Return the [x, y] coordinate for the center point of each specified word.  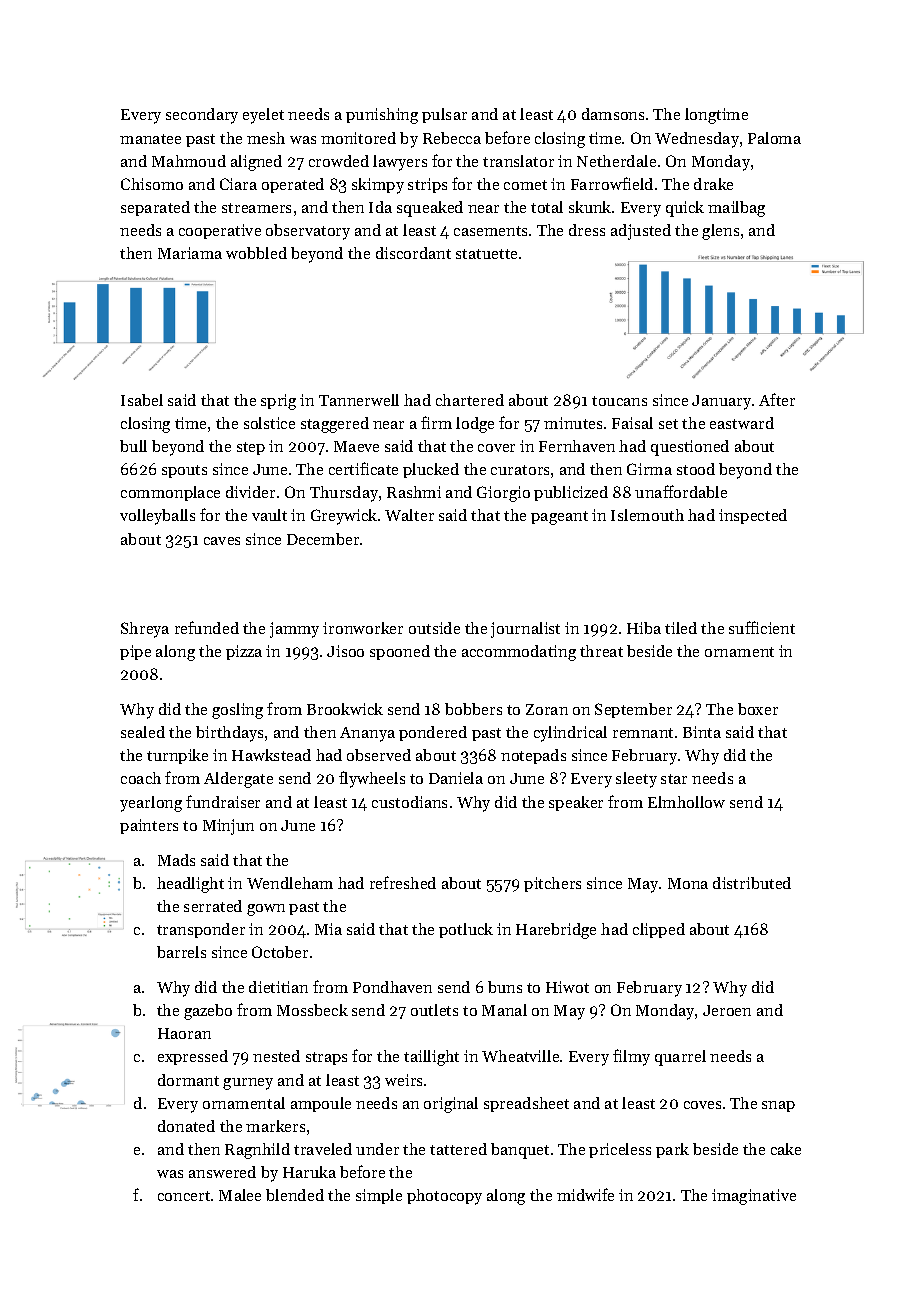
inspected [753, 516]
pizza [244, 652]
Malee [240, 1195]
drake [713, 184]
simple [379, 1196]
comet [525, 185]
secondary [202, 116]
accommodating [519, 653]
